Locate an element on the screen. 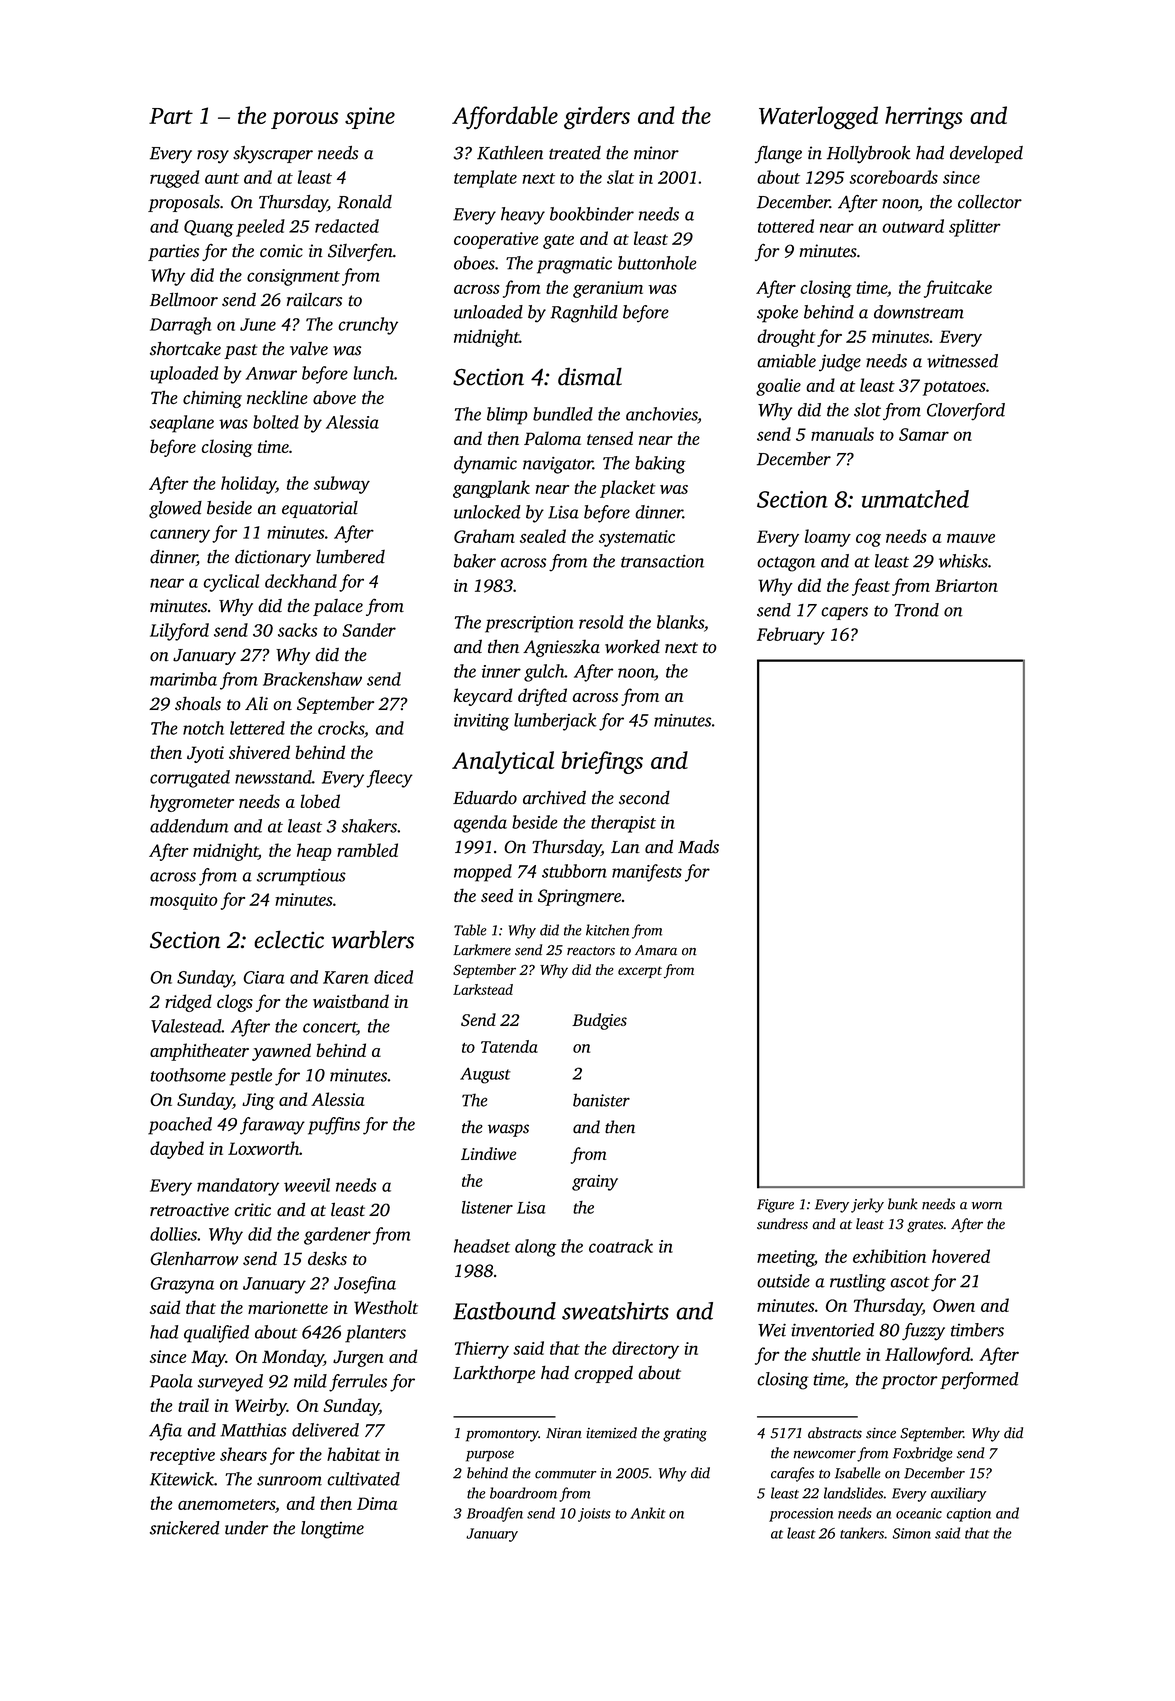  joists is located at coordinates (594, 1515).
